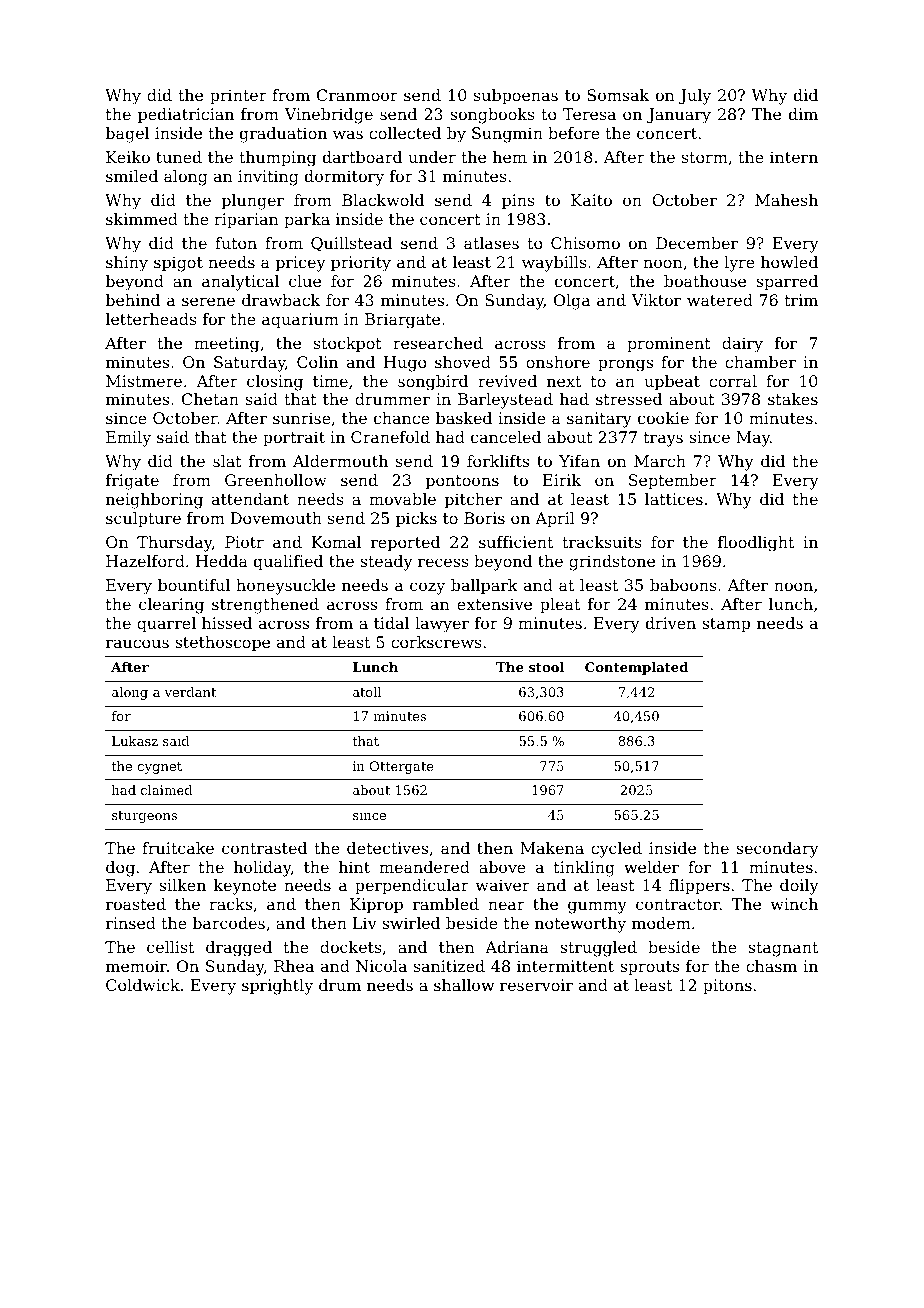  Describe the element at coordinates (227, 623) in the screenshot. I see `hissed` at that location.
